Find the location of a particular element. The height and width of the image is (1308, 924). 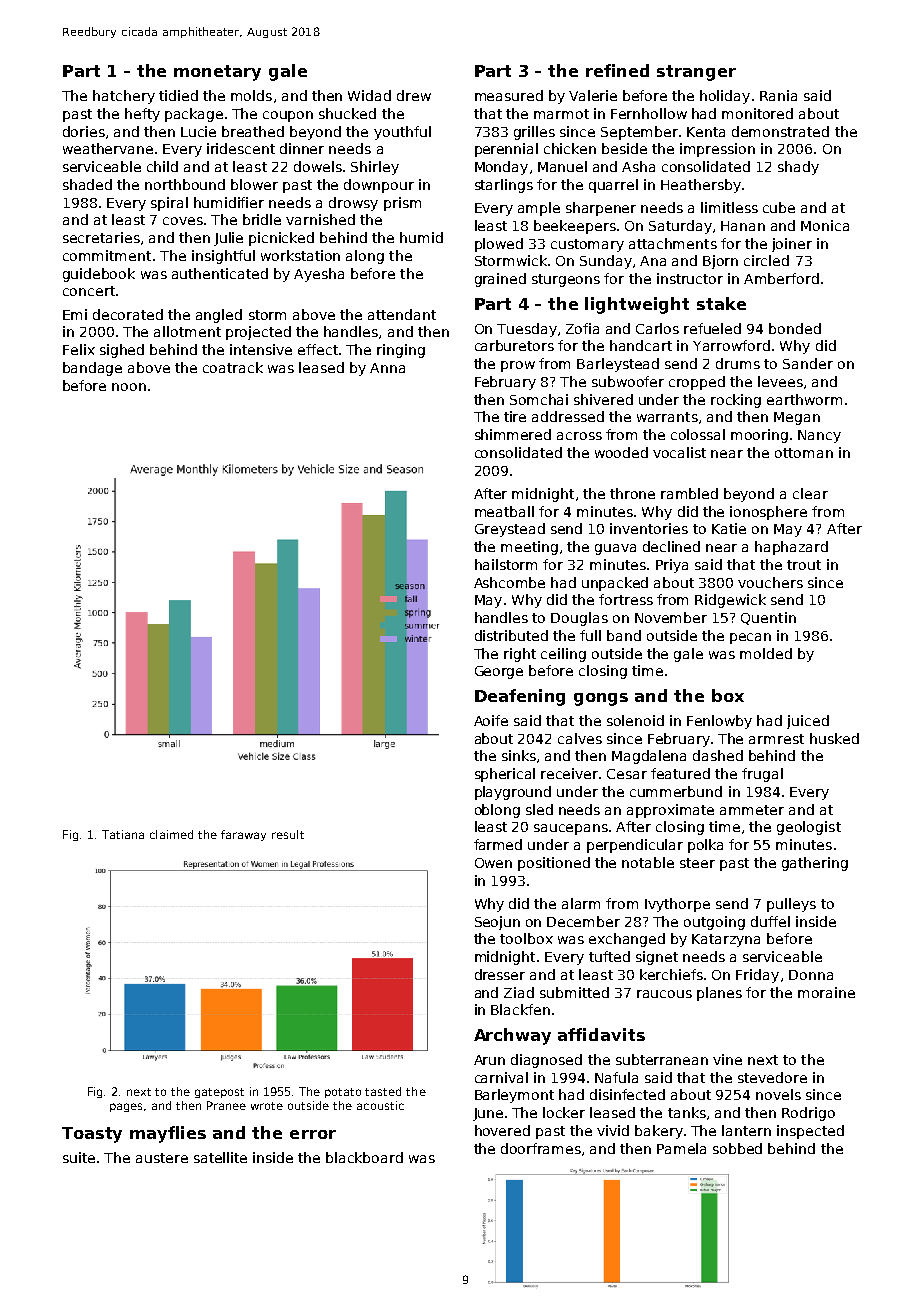

dories is located at coordinates (84, 131).
